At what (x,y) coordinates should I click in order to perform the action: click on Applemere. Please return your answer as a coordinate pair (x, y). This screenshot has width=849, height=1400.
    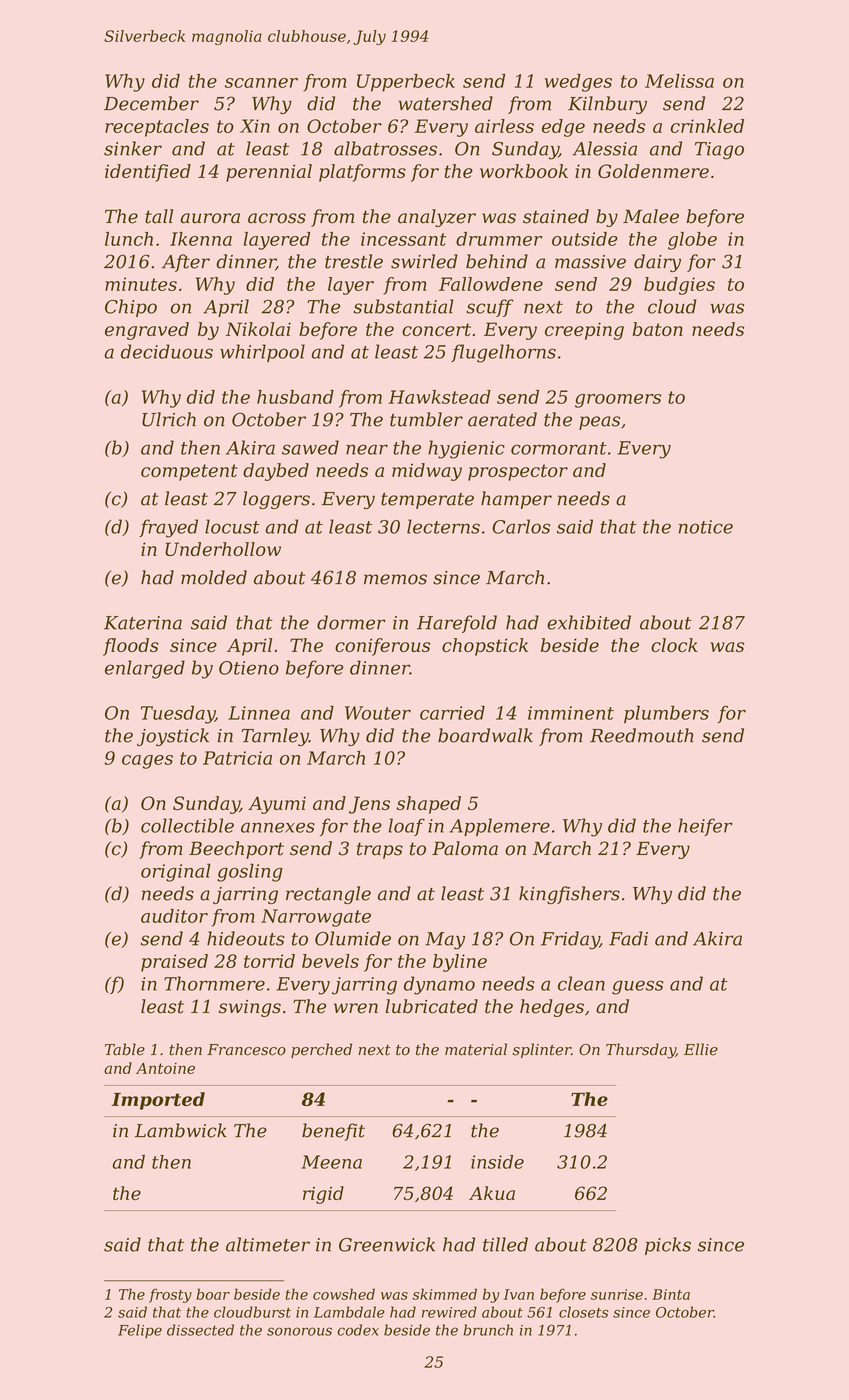
    Looking at the image, I should click on (499, 827).
